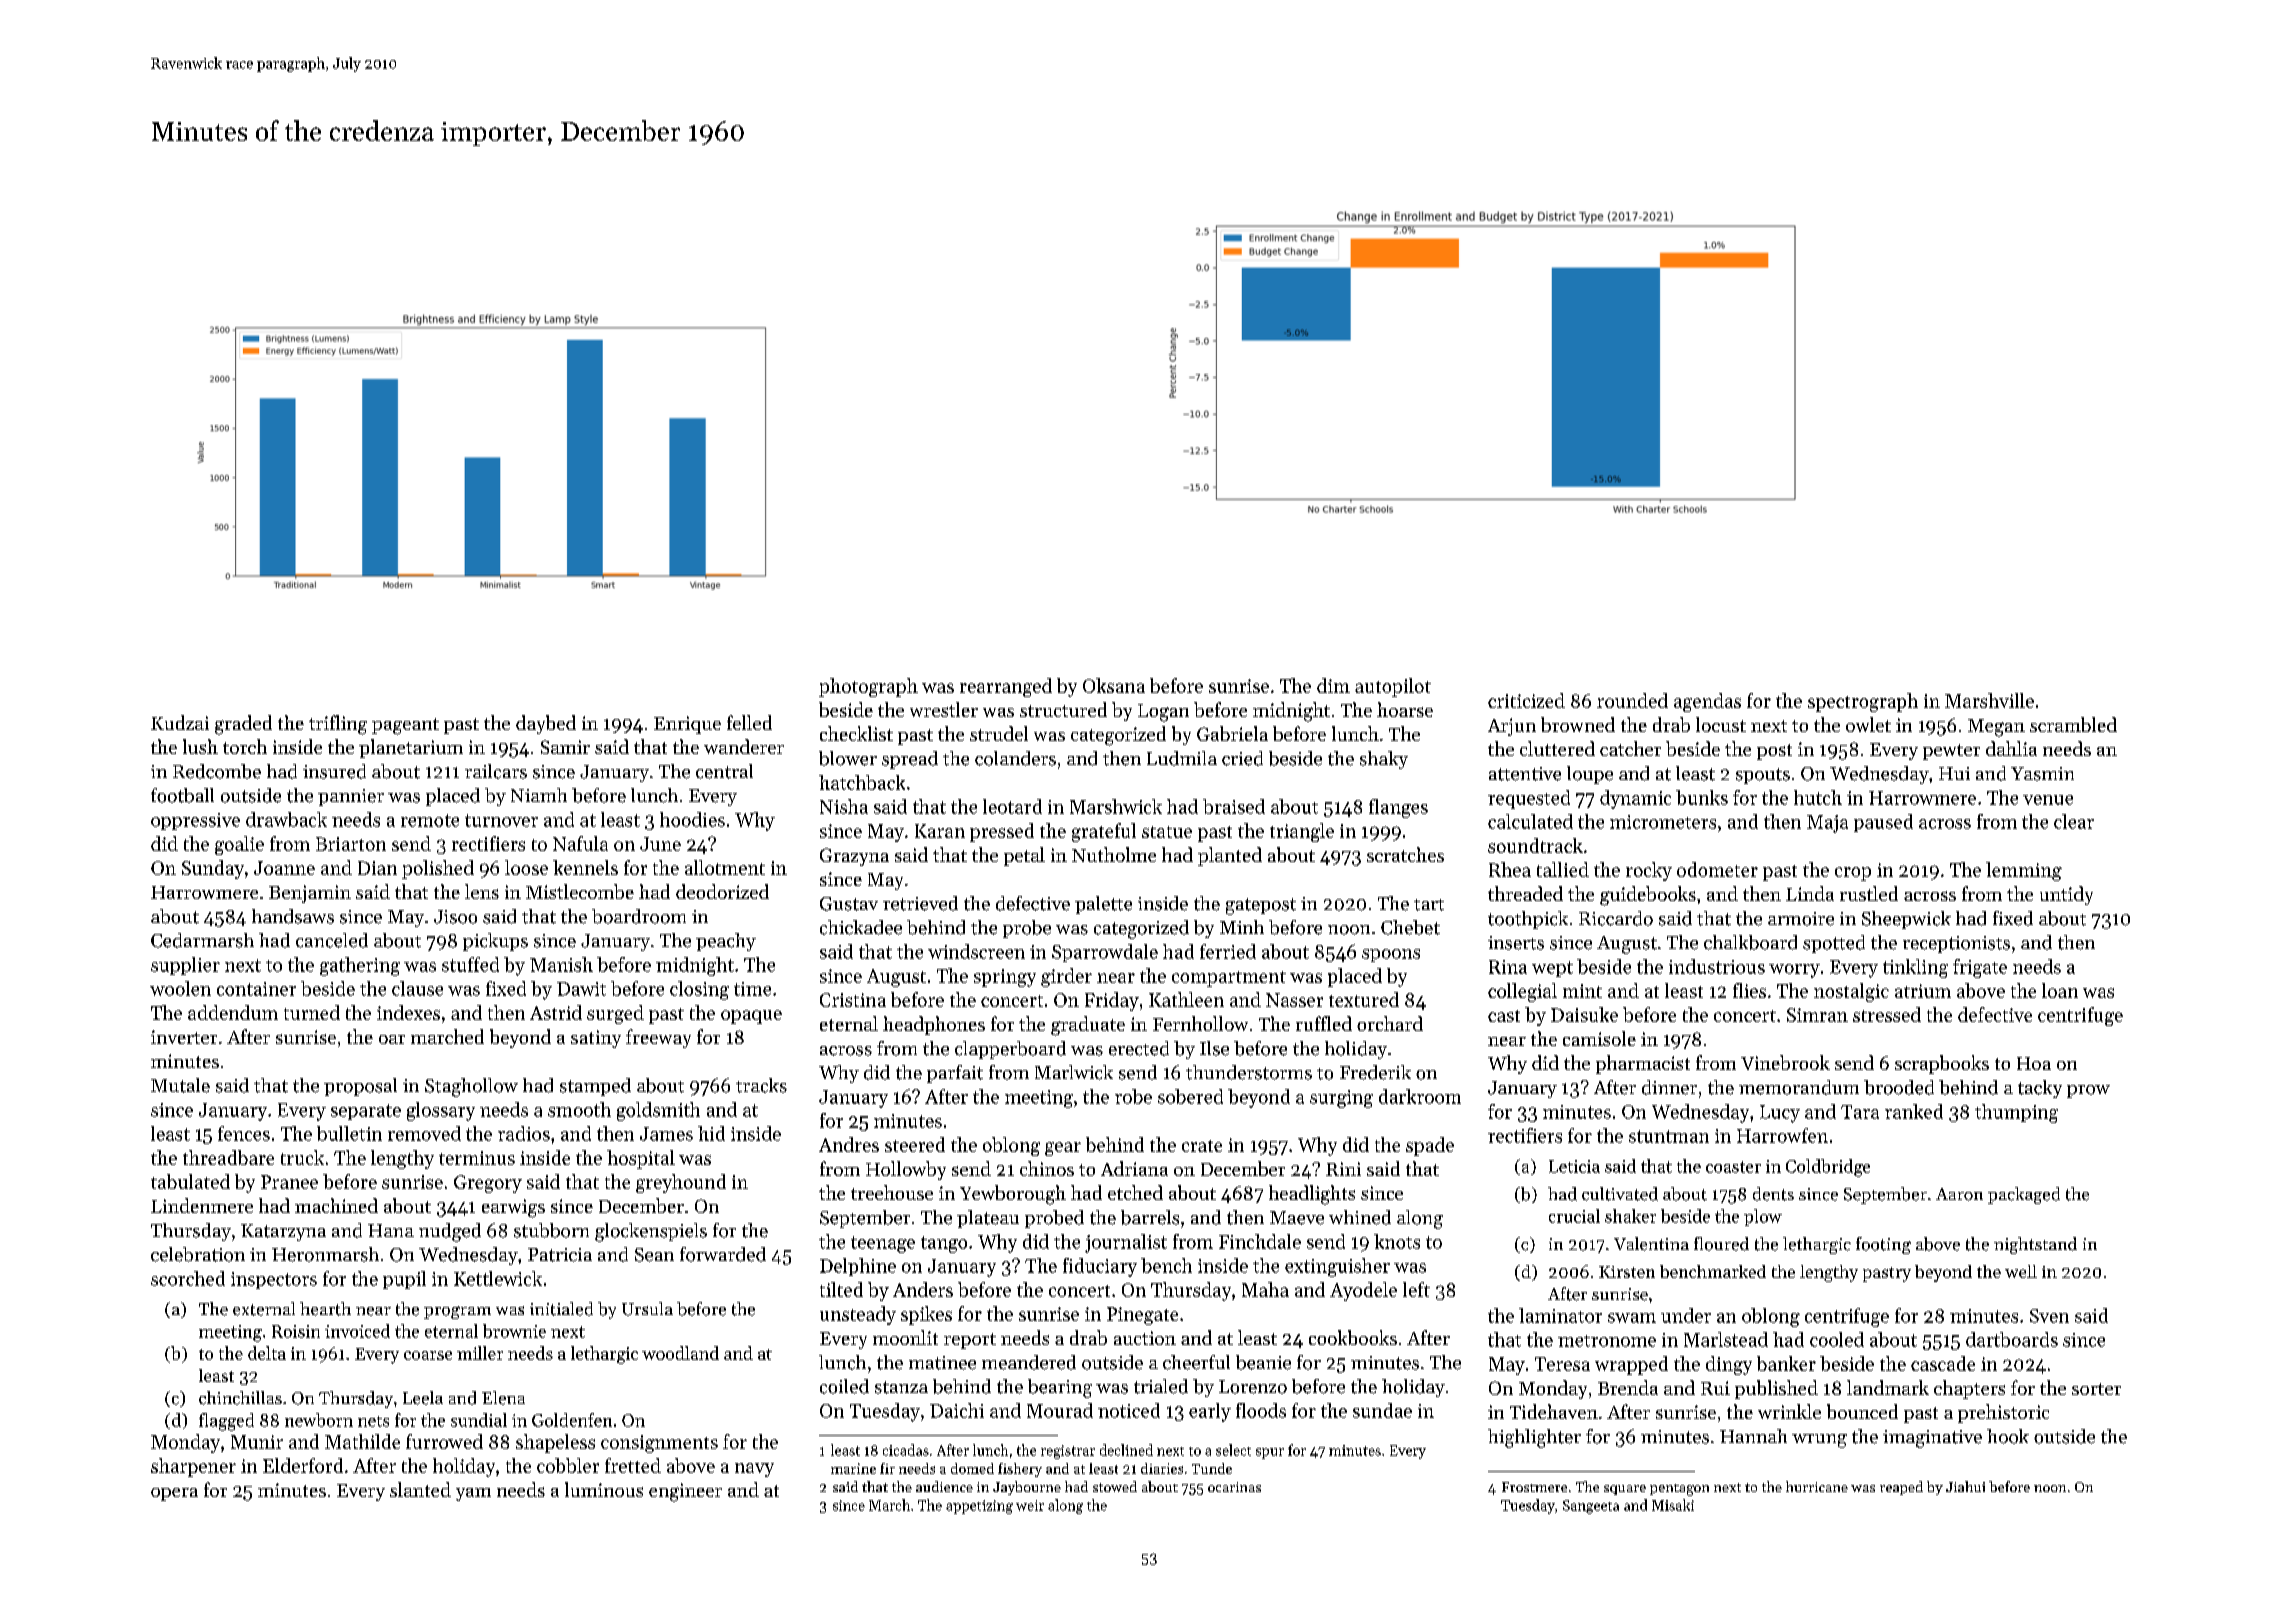 The width and height of the screenshot is (2282, 1614). I want to click on opera, so click(174, 1494).
